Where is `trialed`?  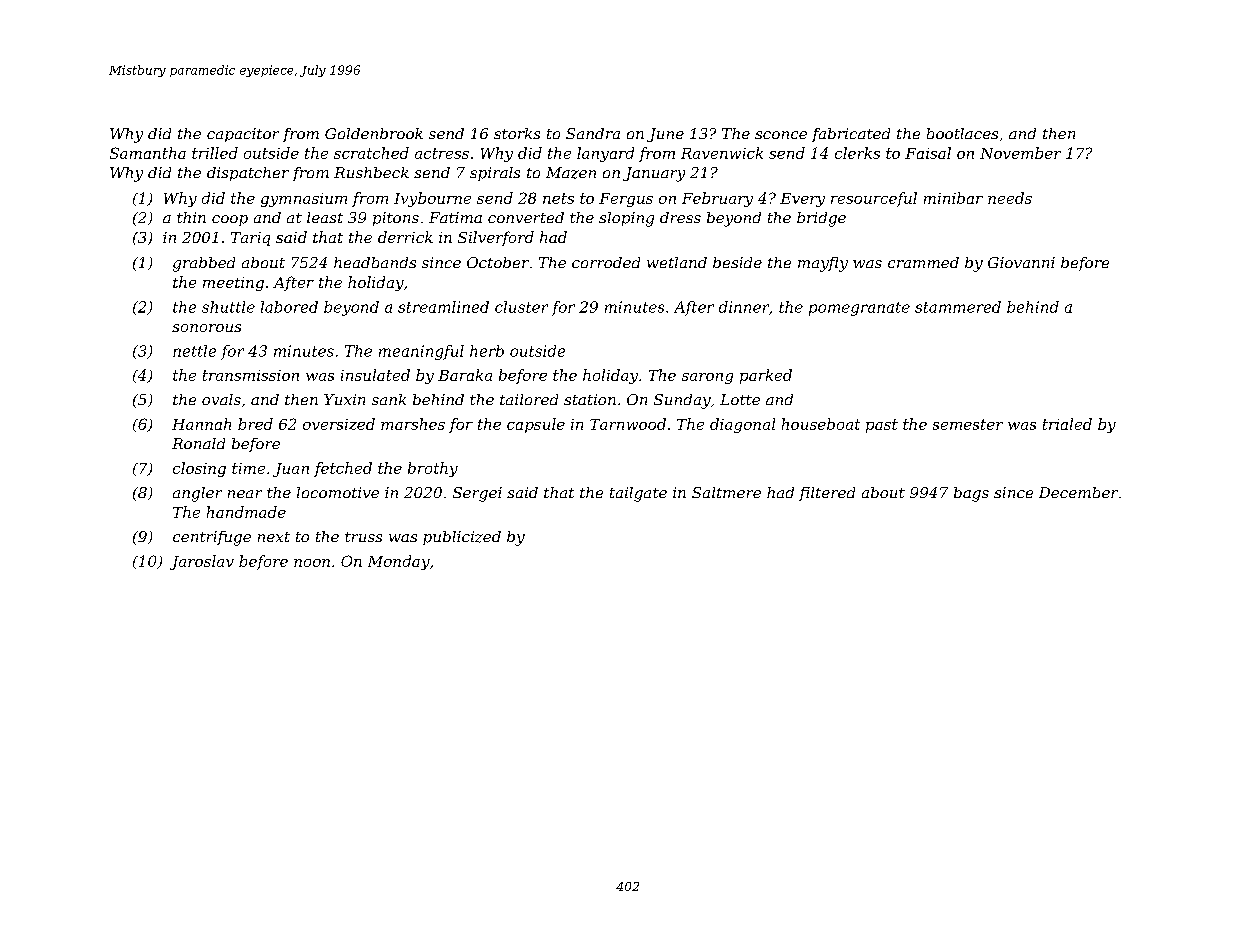 trialed is located at coordinates (1067, 424).
